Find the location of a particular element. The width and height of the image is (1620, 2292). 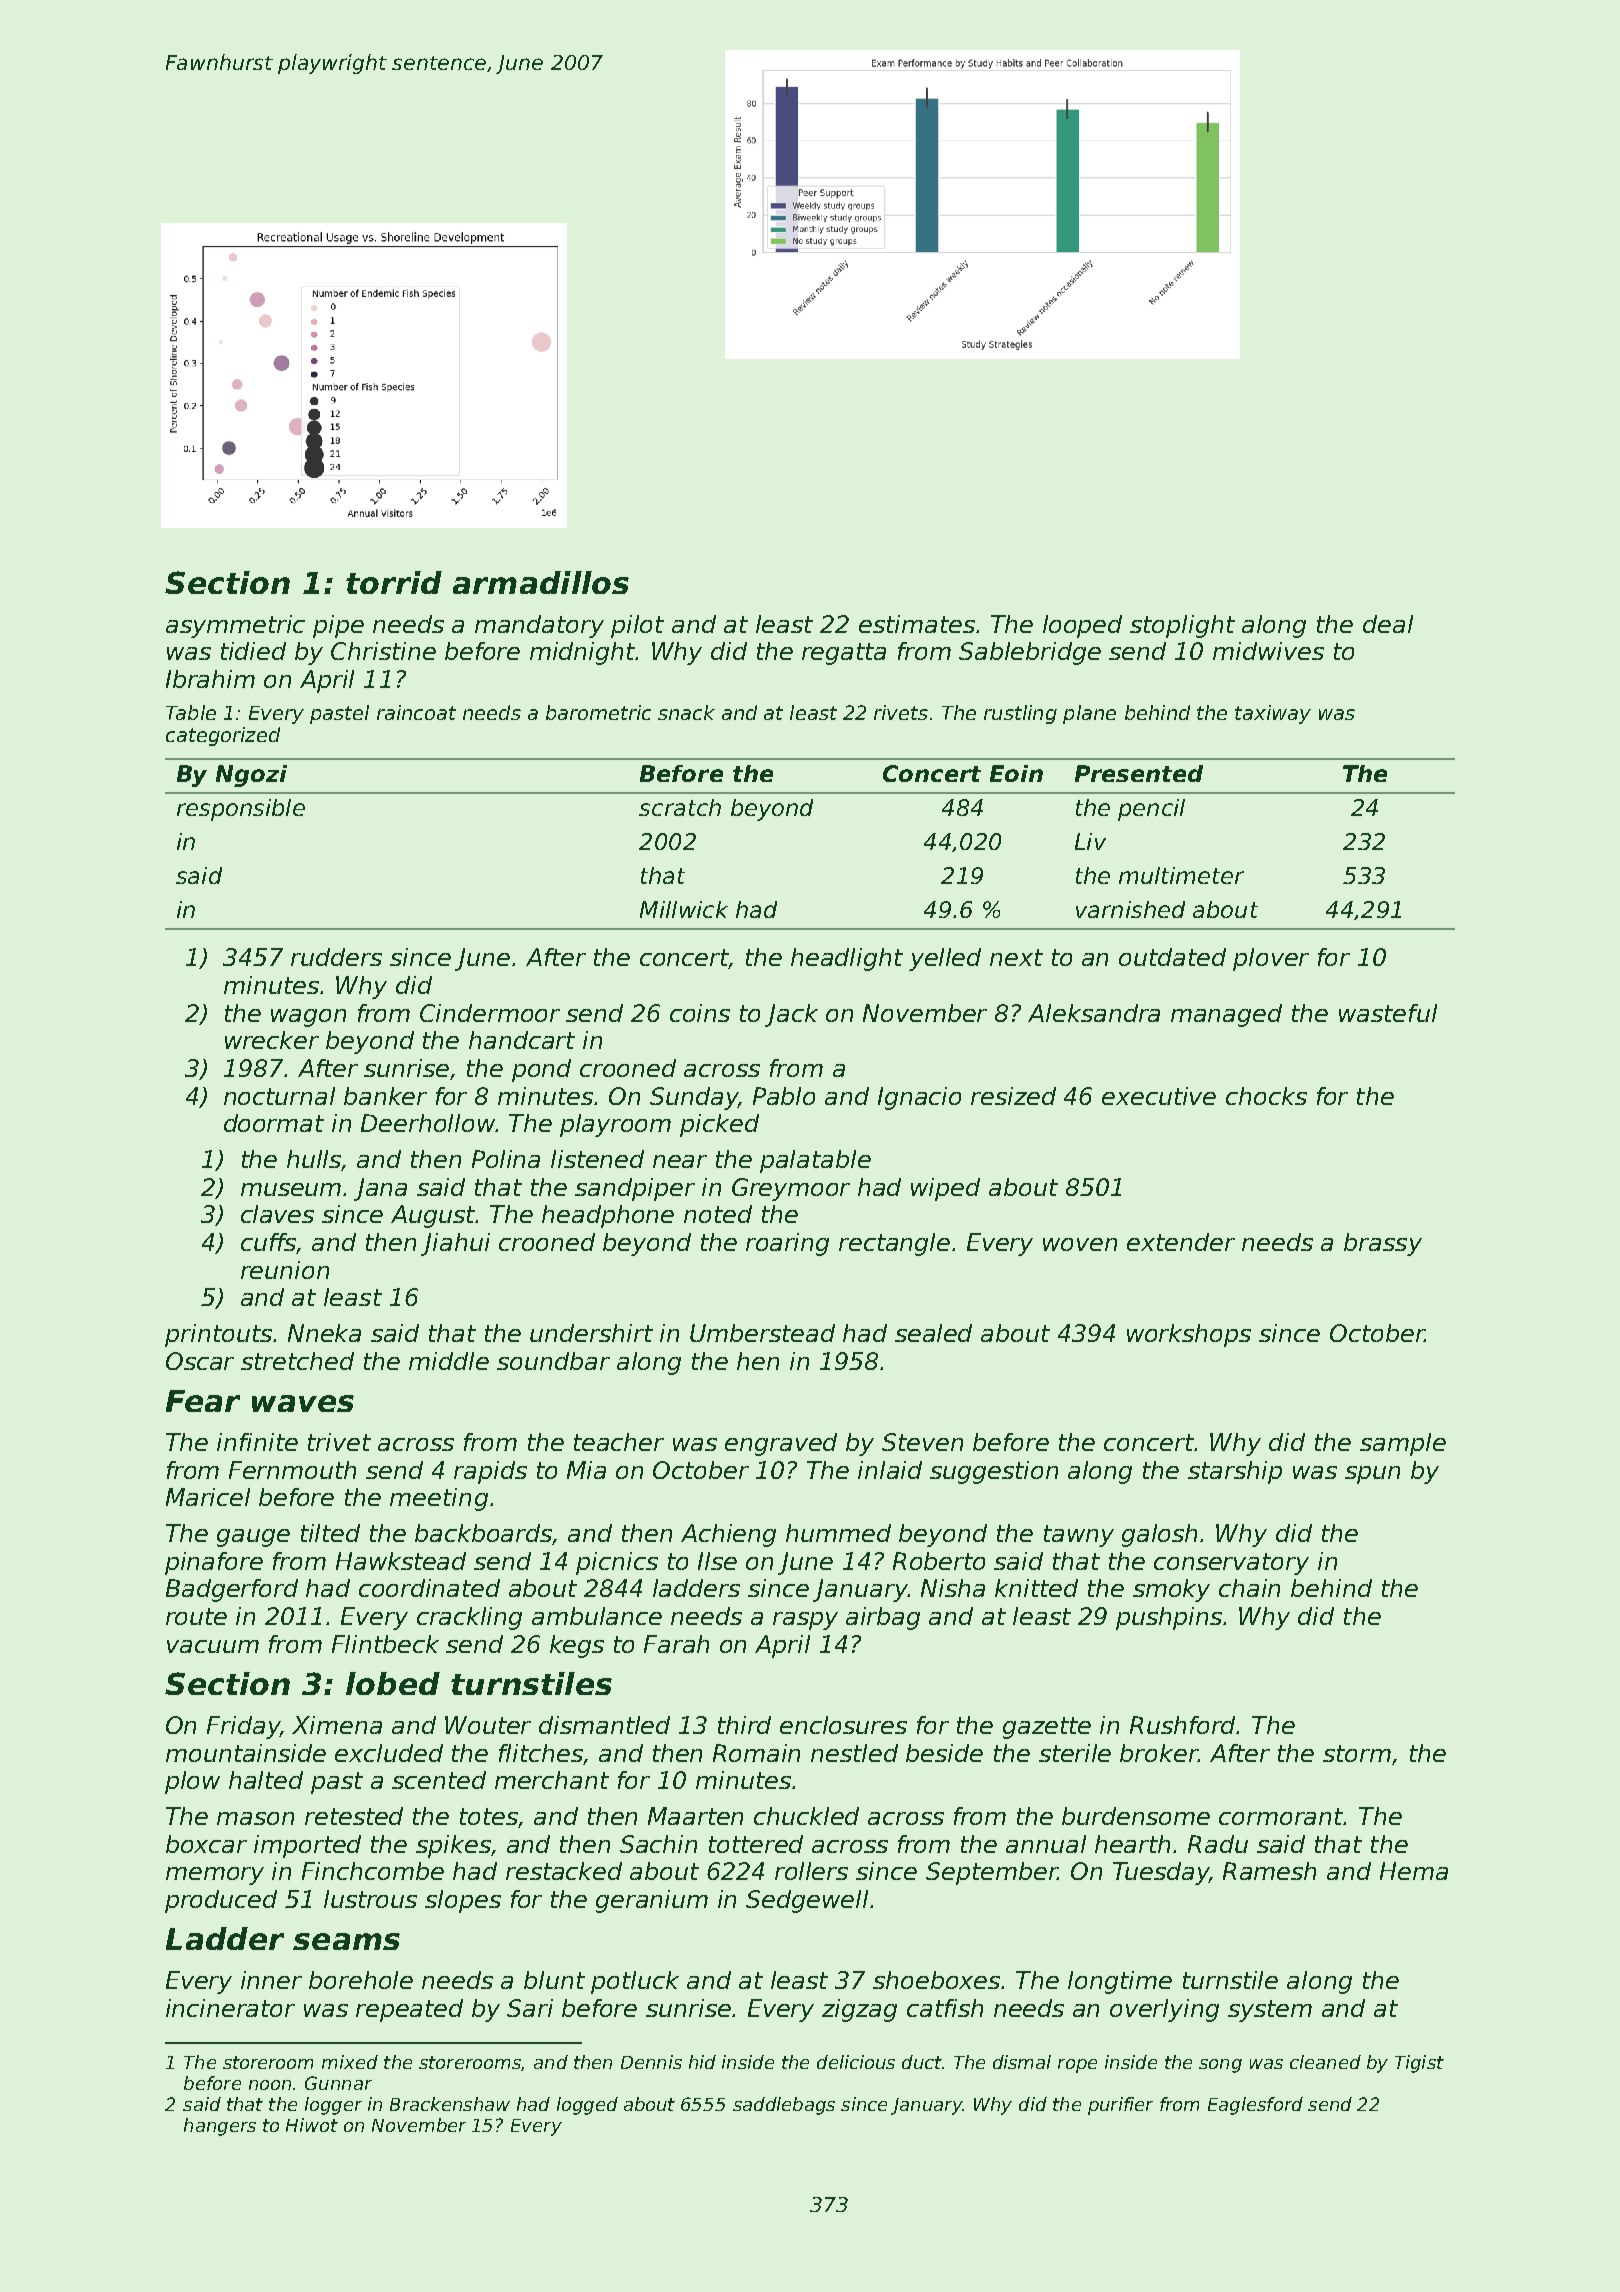

multimeter is located at coordinates (1181, 875).
